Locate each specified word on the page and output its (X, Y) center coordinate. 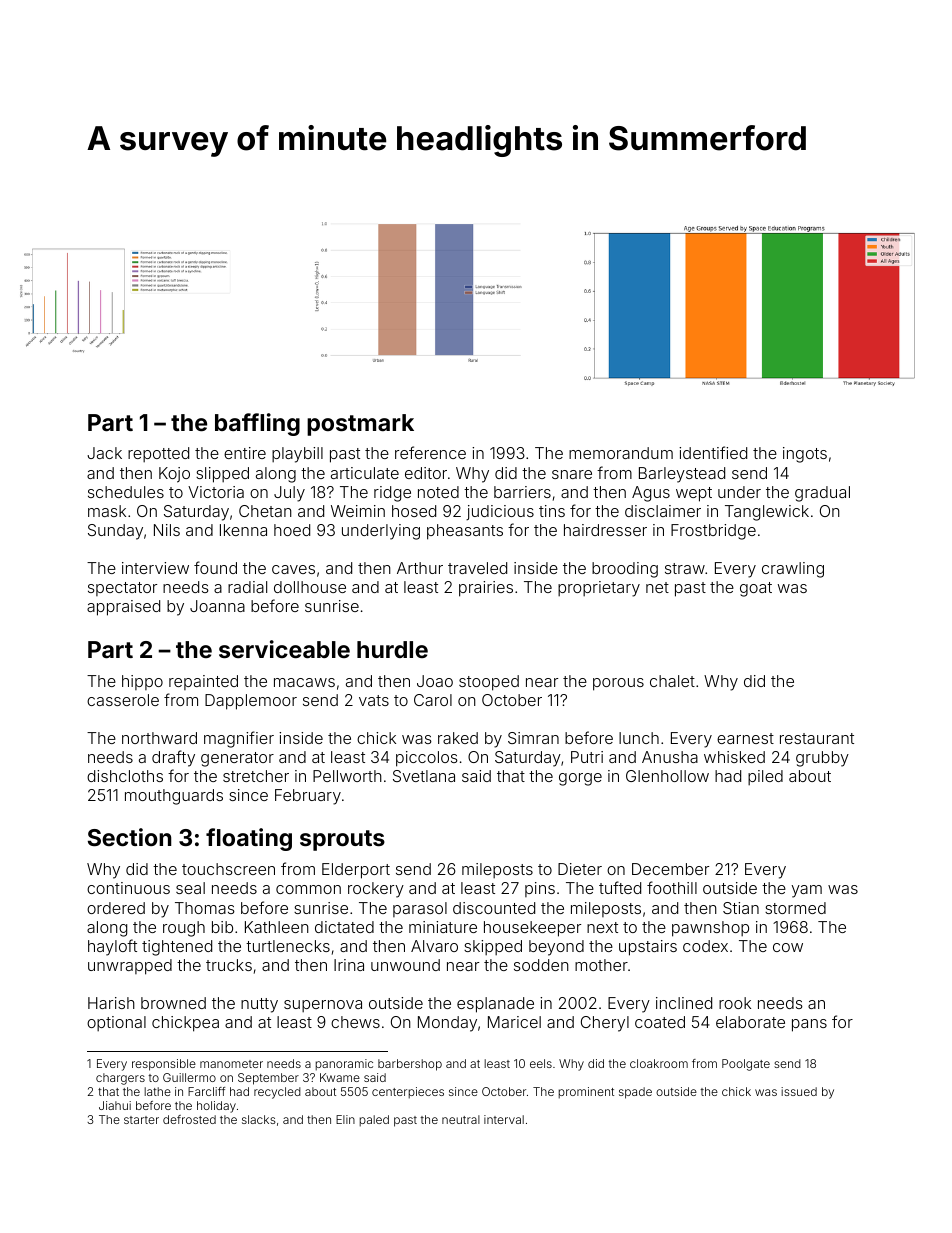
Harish (111, 1003)
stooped (489, 683)
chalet (672, 681)
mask (107, 511)
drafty (173, 758)
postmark (360, 425)
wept (694, 494)
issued (799, 1091)
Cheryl (605, 1024)
